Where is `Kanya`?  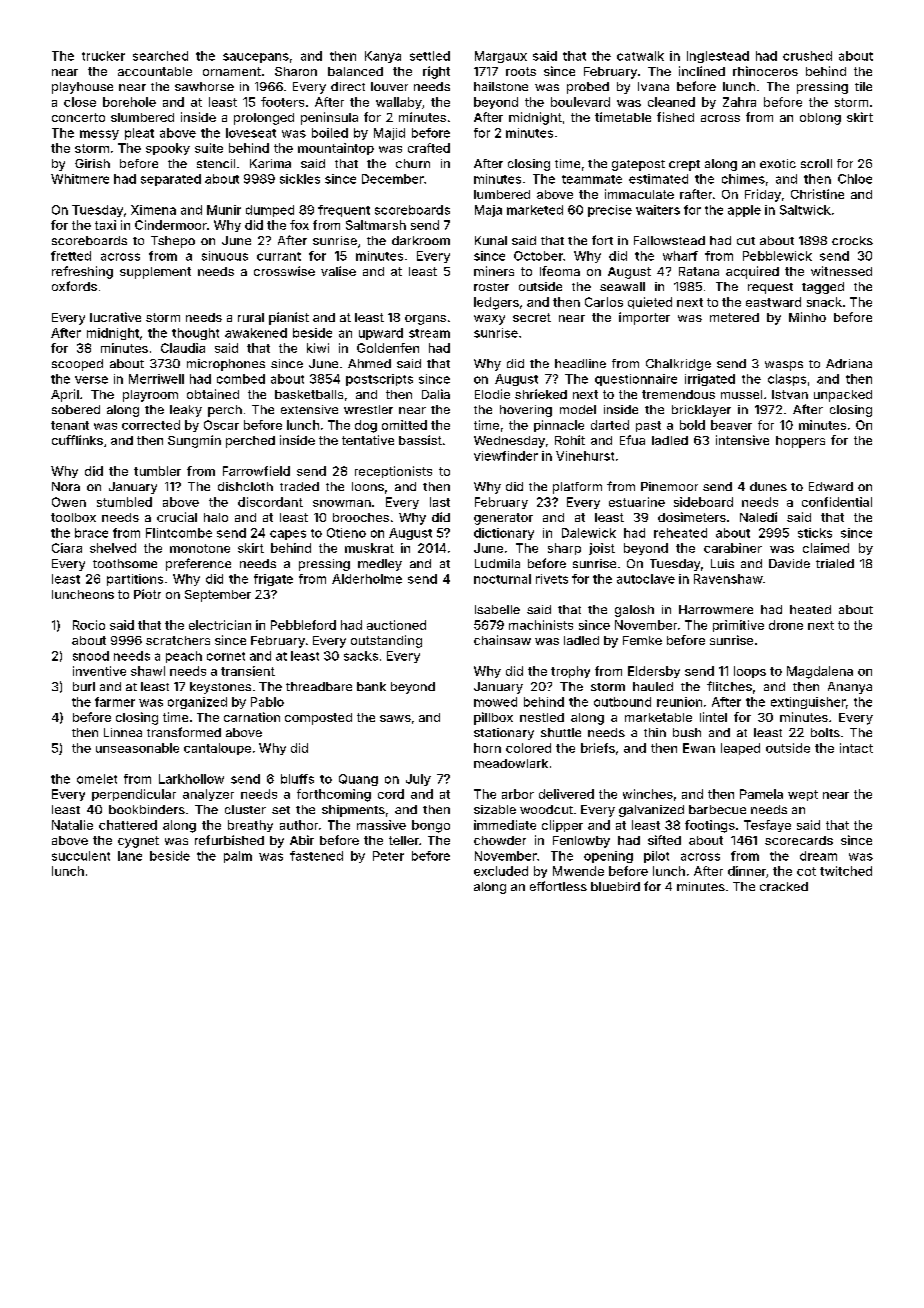
Kanya is located at coordinates (383, 57).
